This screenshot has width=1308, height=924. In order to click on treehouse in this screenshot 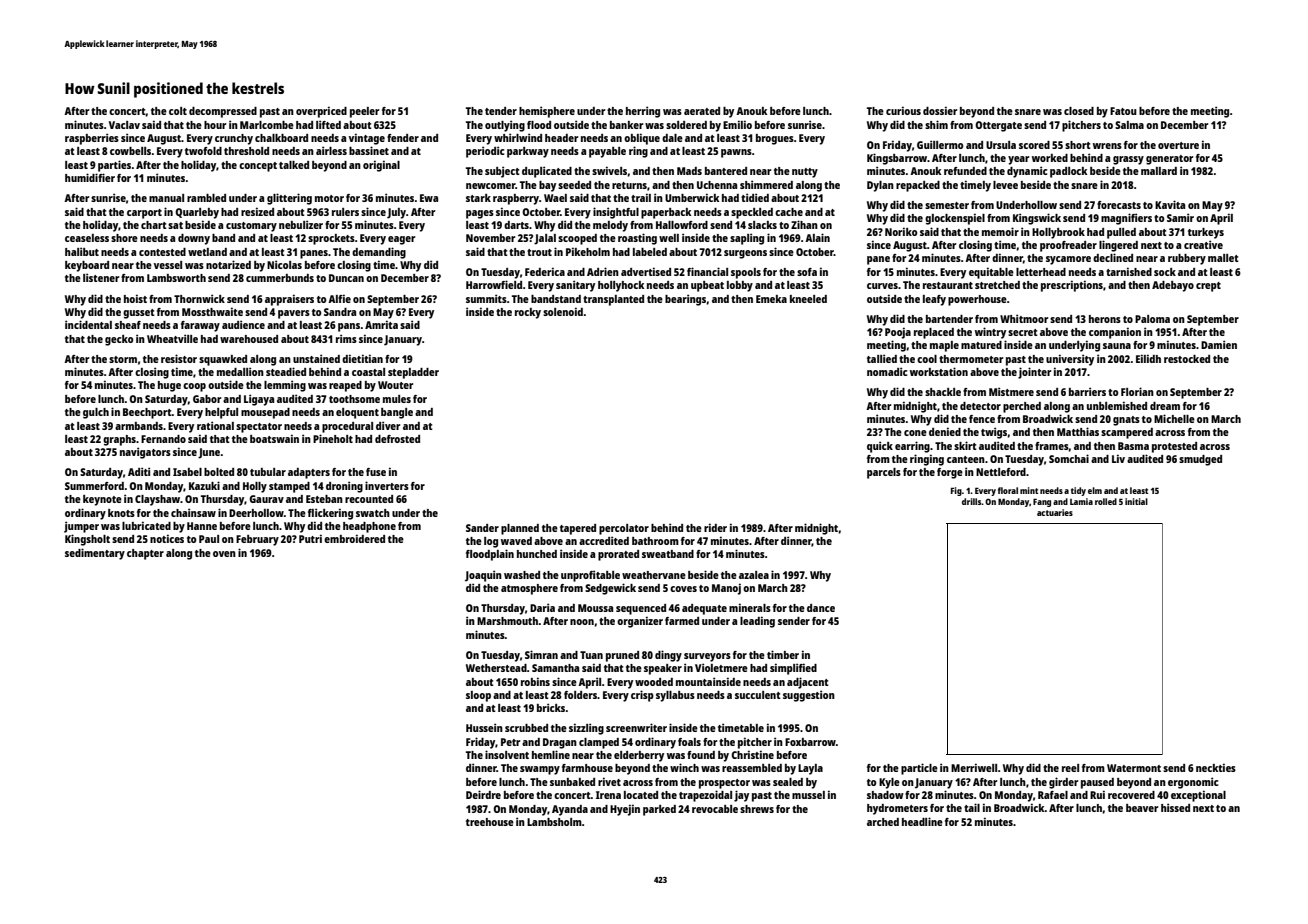, I will do `click(490, 822)`.
